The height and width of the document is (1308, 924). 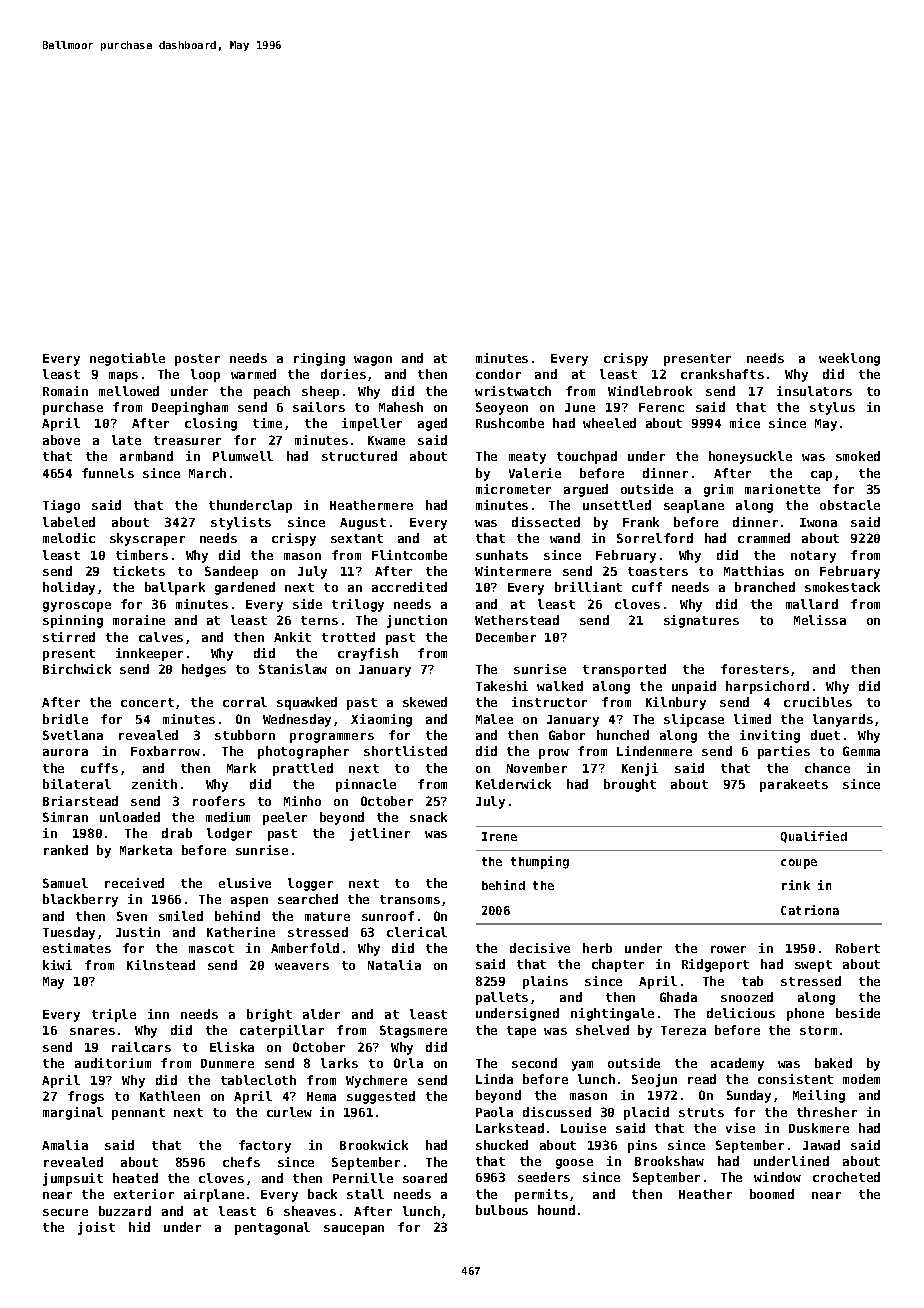 What do you see at coordinates (502, 408) in the document?
I see `Seoyeon` at bounding box center [502, 408].
